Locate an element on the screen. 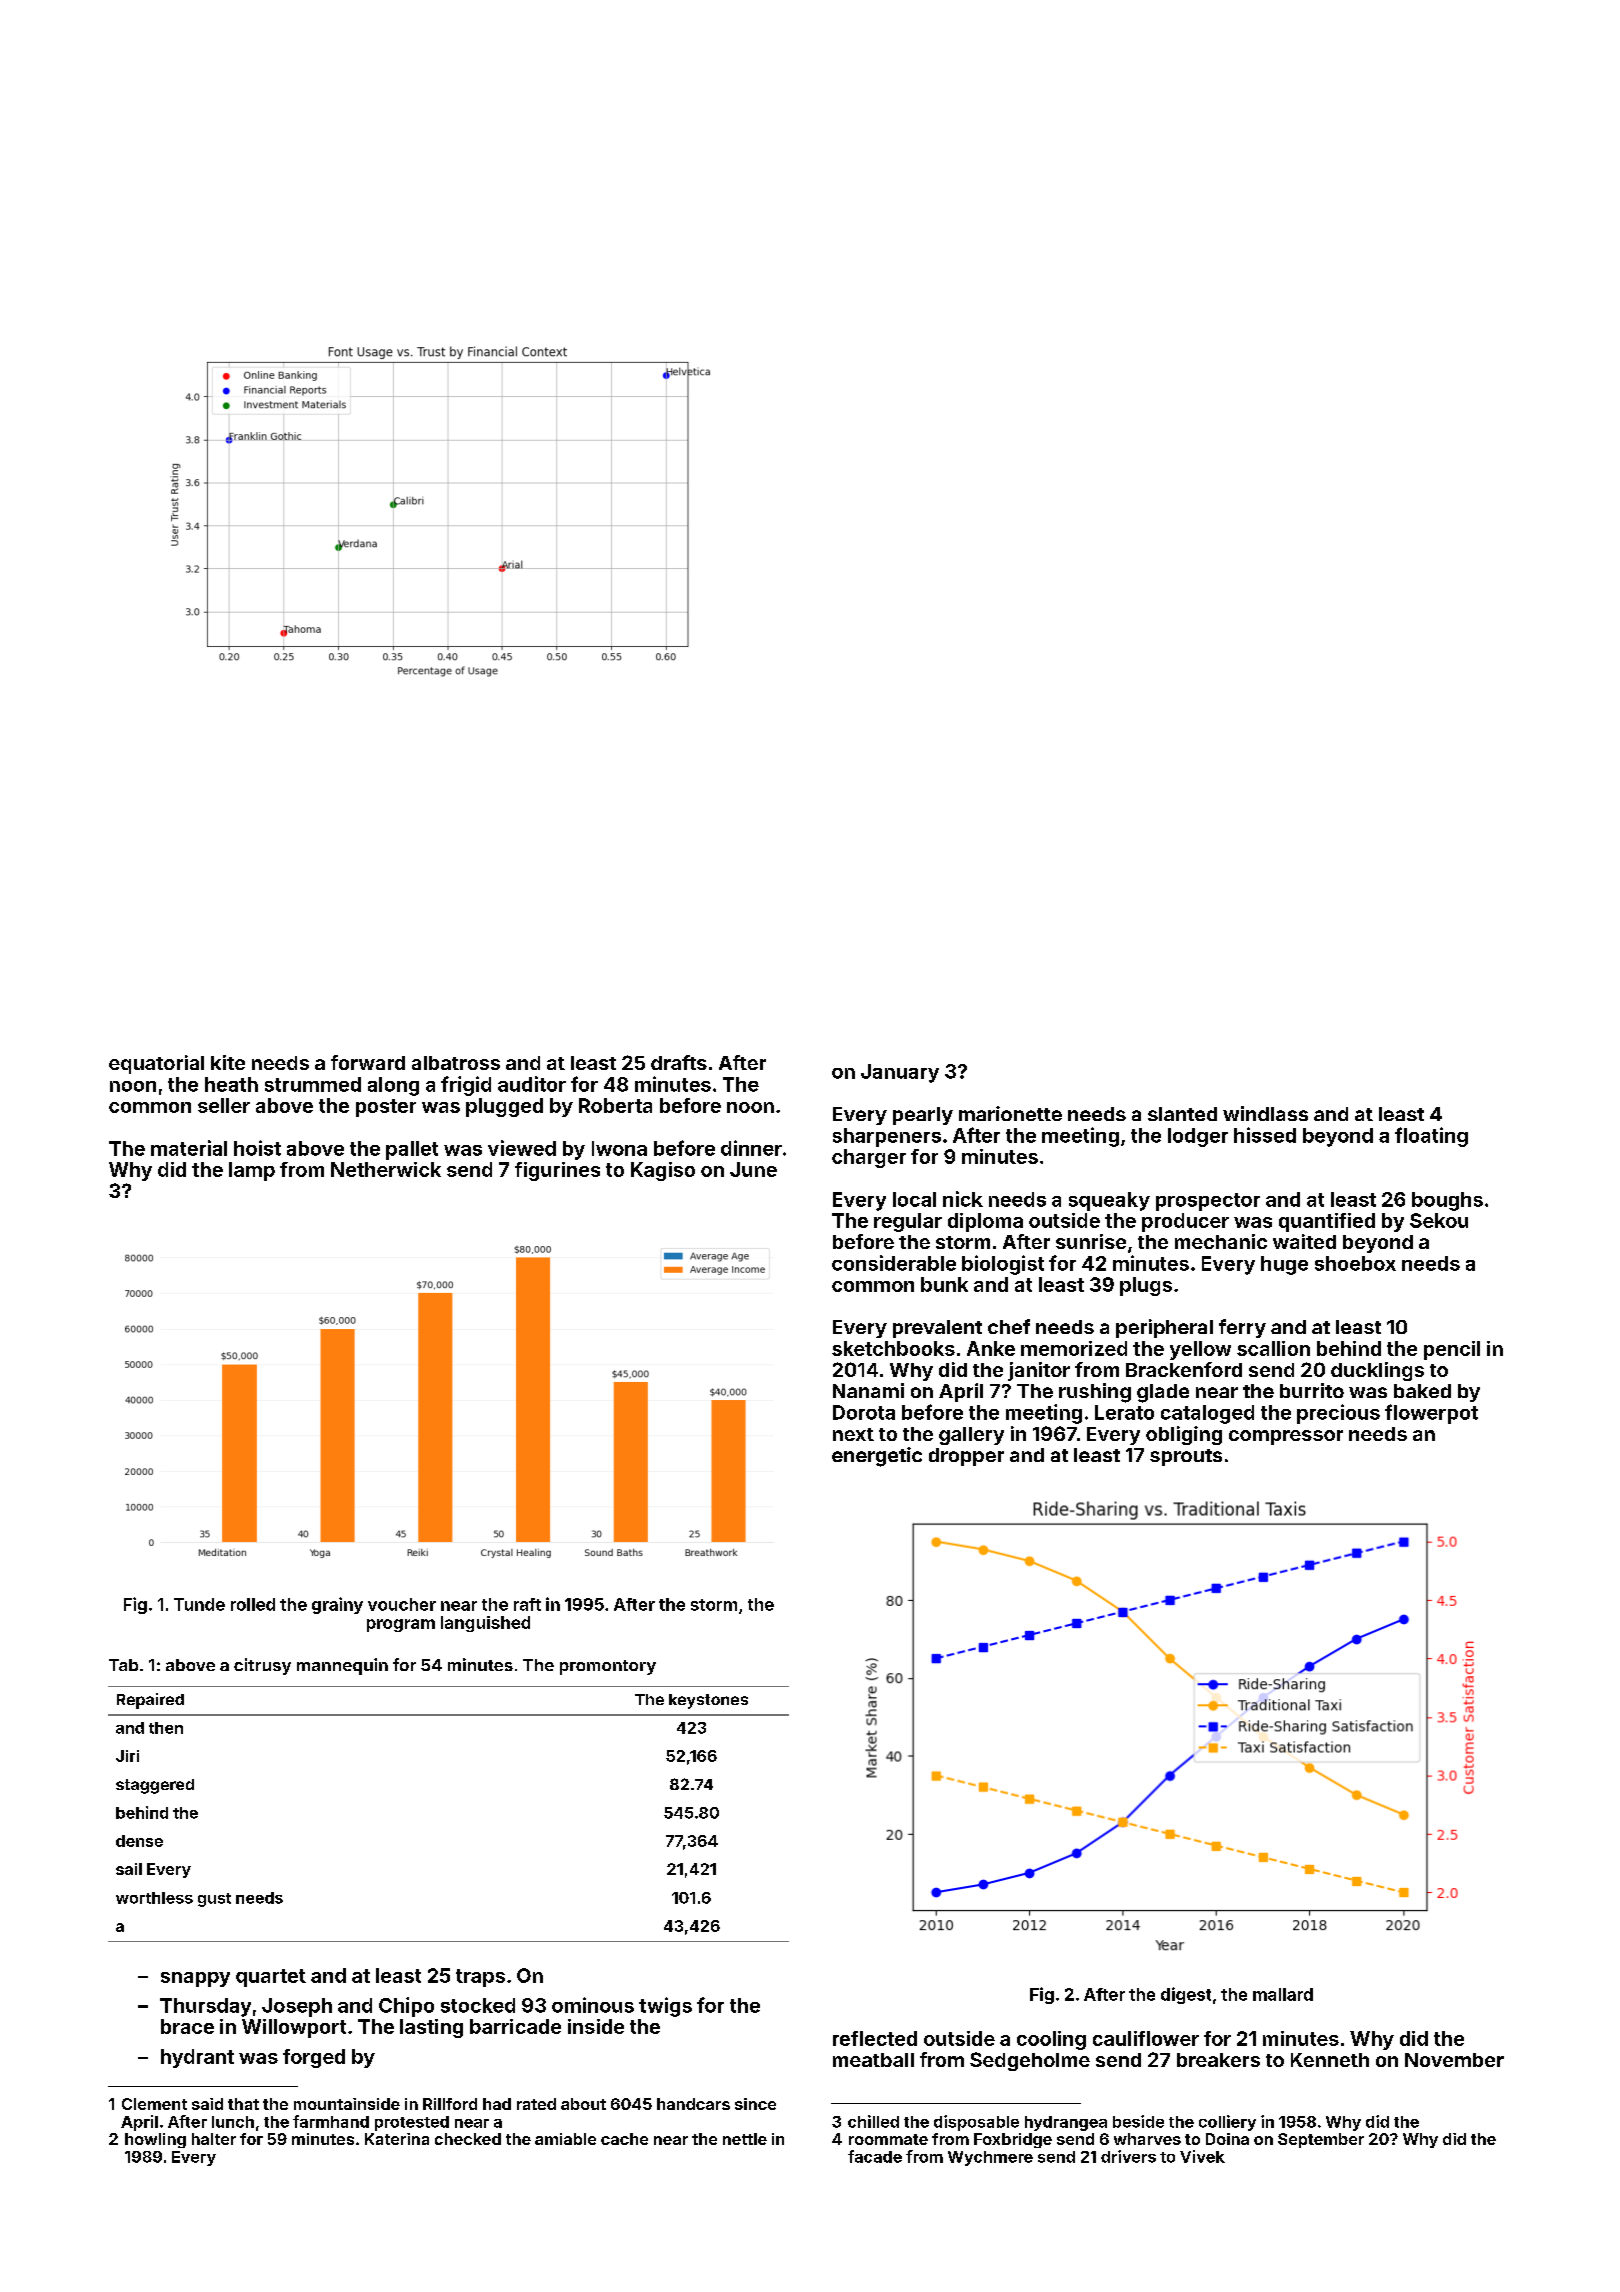  facade is located at coordinates (875, 2156).
